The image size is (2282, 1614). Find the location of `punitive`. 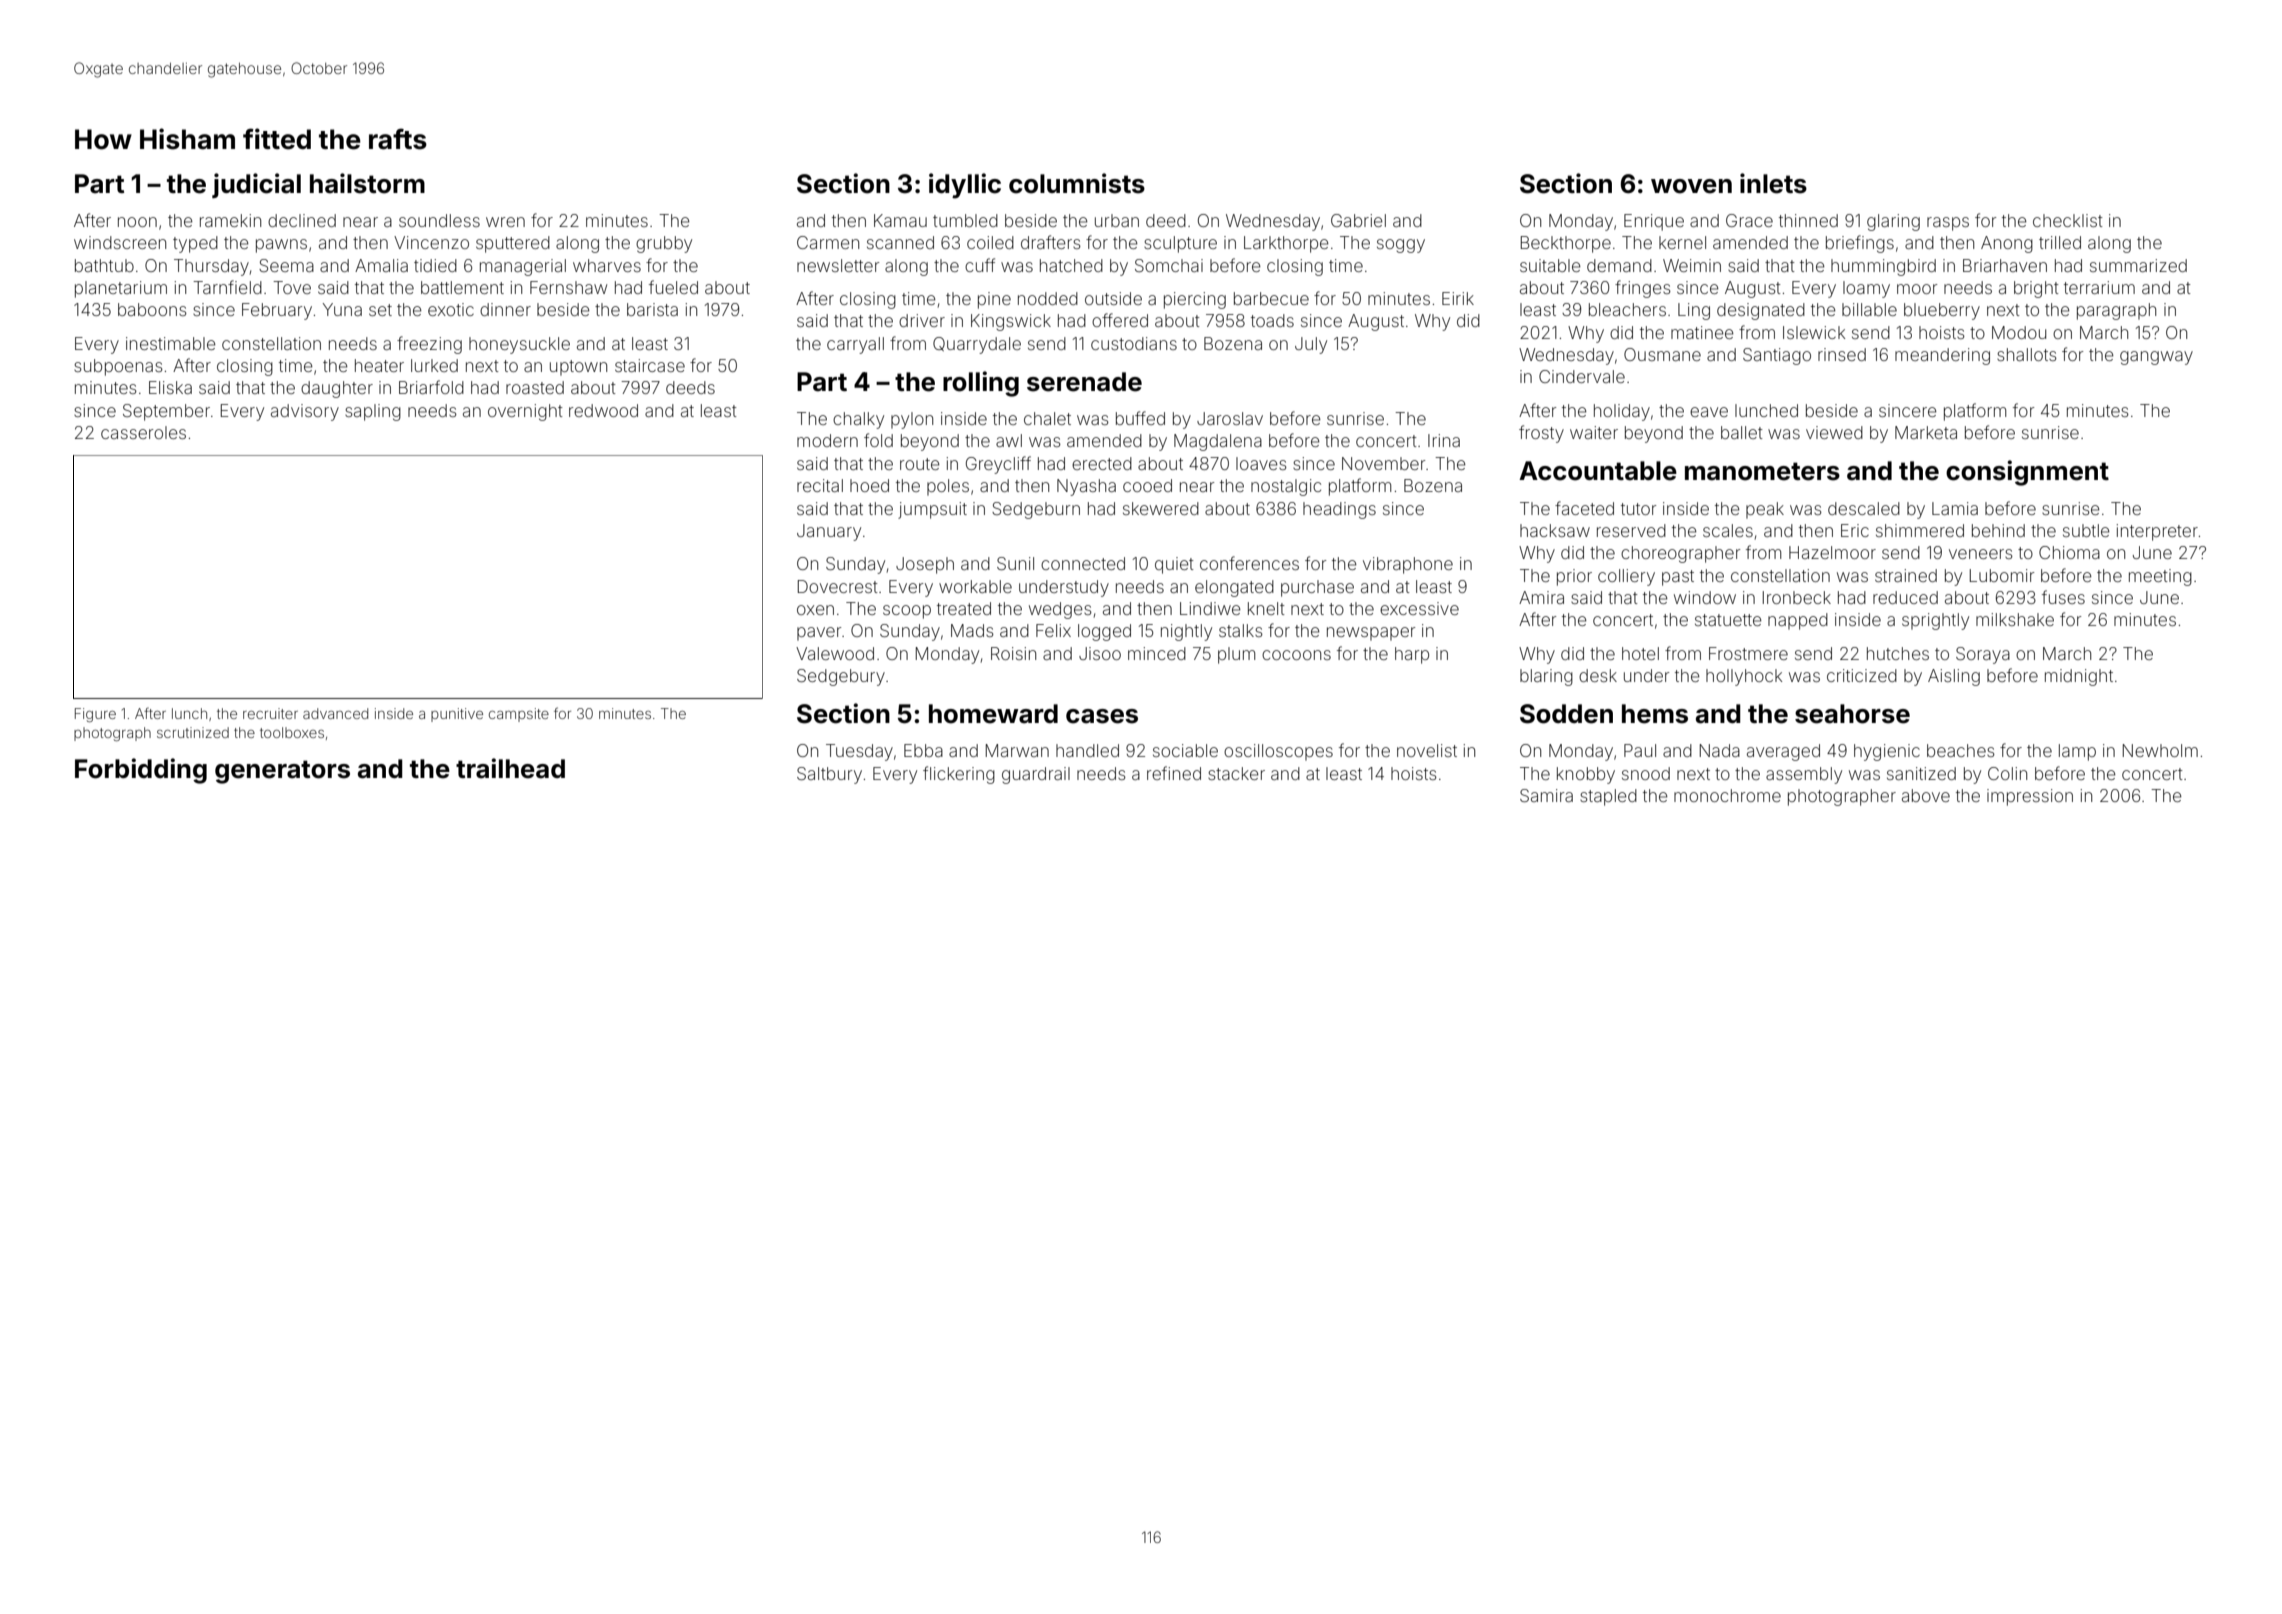

punitive is located at coordinates (457, 715).
